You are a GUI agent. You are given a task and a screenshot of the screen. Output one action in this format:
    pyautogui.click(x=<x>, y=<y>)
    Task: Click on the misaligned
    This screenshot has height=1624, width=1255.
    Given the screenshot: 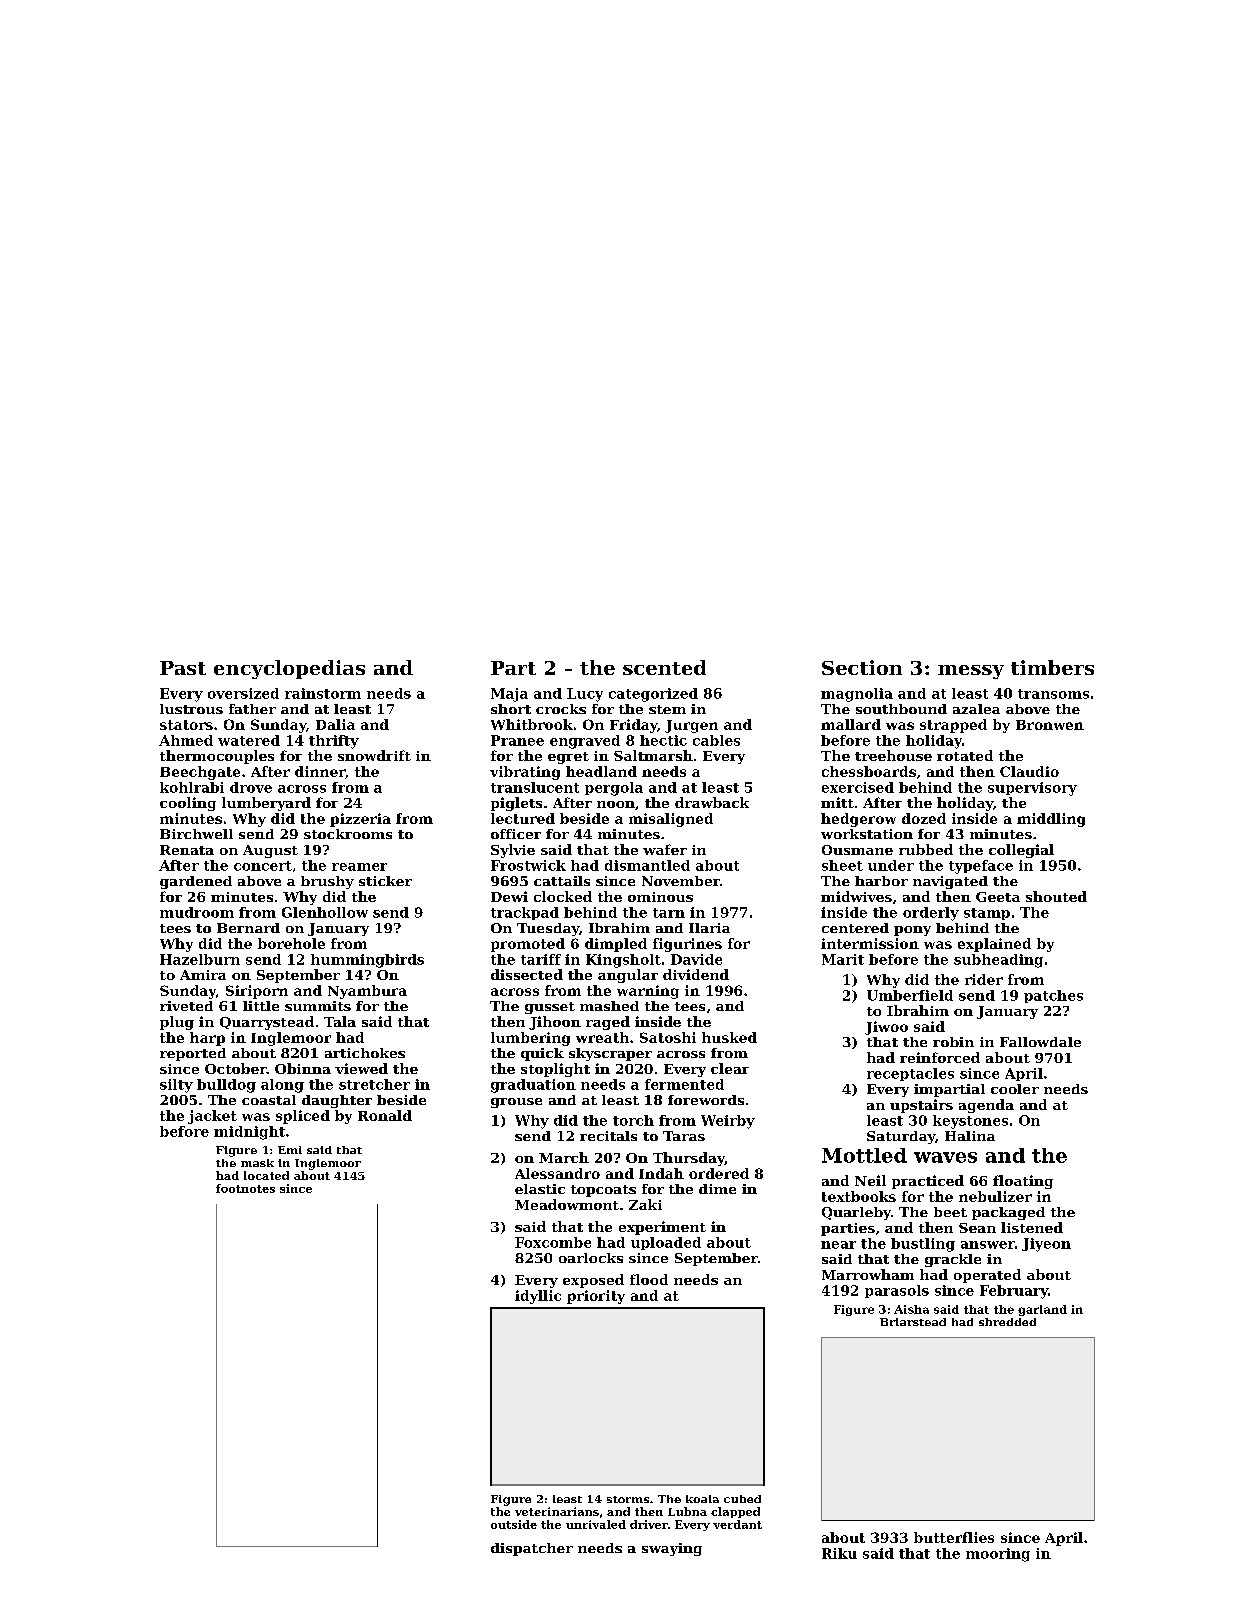 What is the action you would take?
    pyautogui.click(x=671, y=820)
